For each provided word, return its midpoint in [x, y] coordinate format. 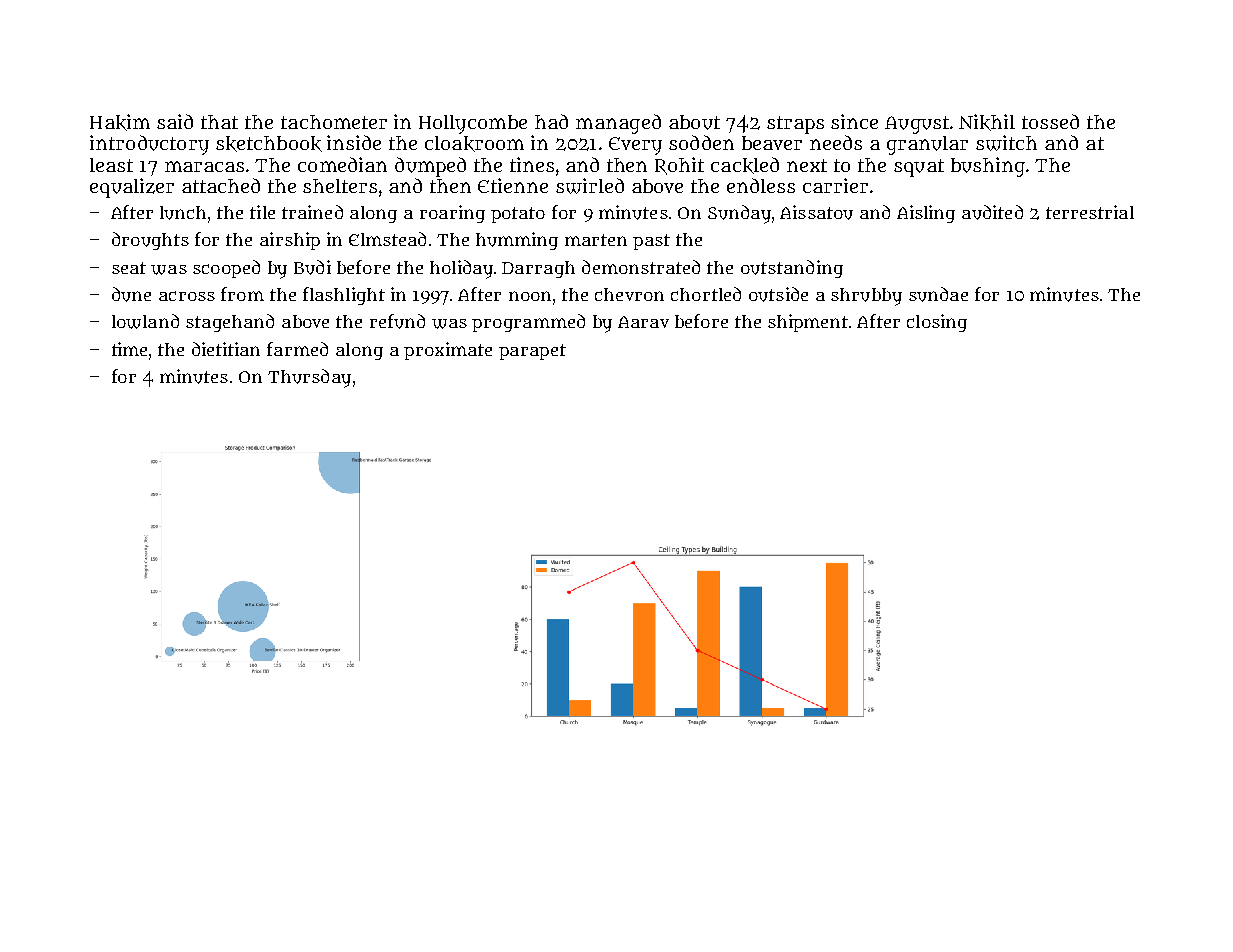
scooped [226, 269]
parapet [532, 352]
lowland [145, 321]
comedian [342, 164]
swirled [590, 186]
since [854, 121]
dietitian [226, 349]
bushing [988, 167]
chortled [706, 294]
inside [354, 142]
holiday [461, 269]
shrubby [866, 297]
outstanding [792, 269]
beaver [772, 143]
